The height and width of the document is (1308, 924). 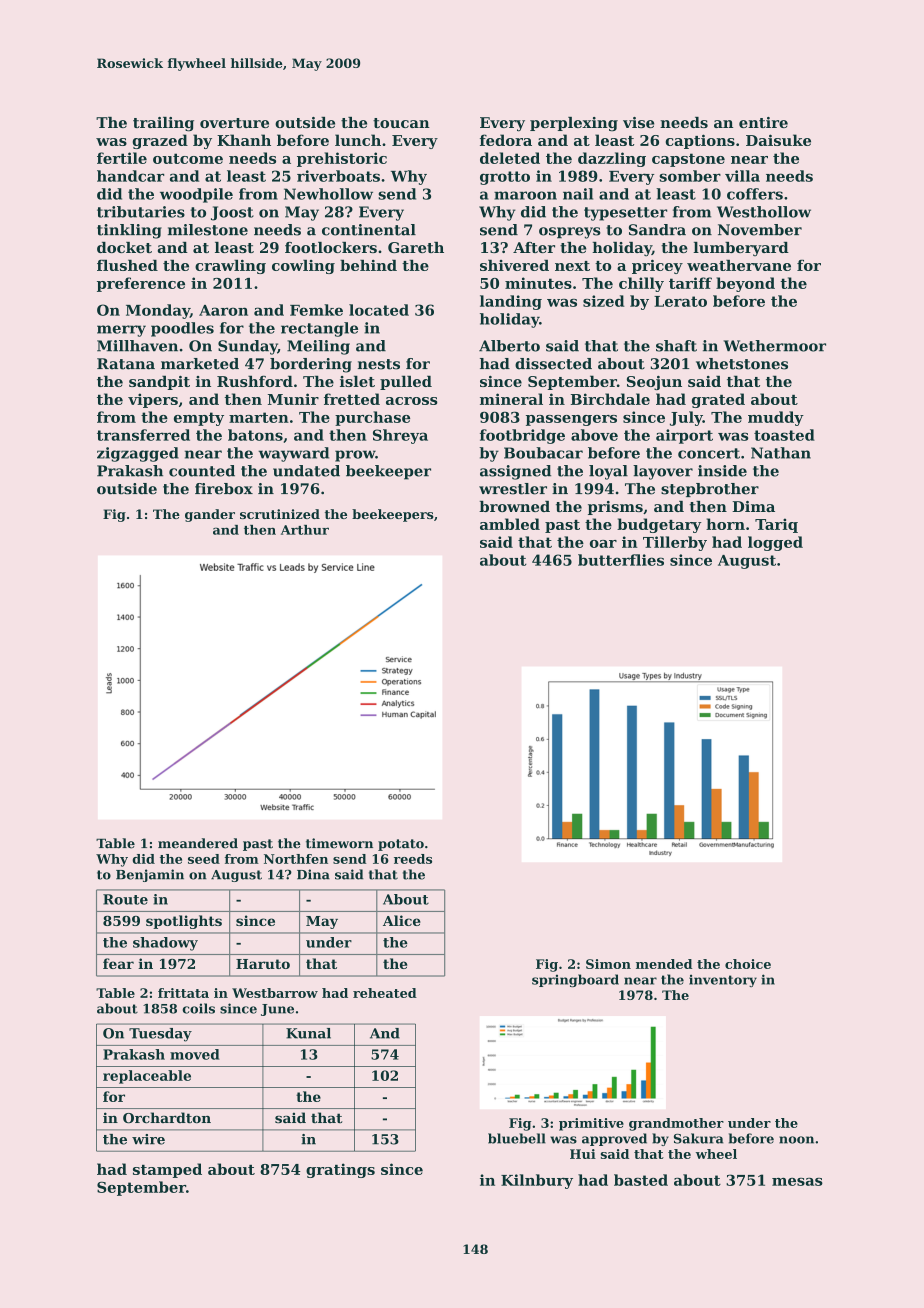 What do you see at coordinates (510, 524) in the document?
I see `ambled` at bounding box center [510, 524].
